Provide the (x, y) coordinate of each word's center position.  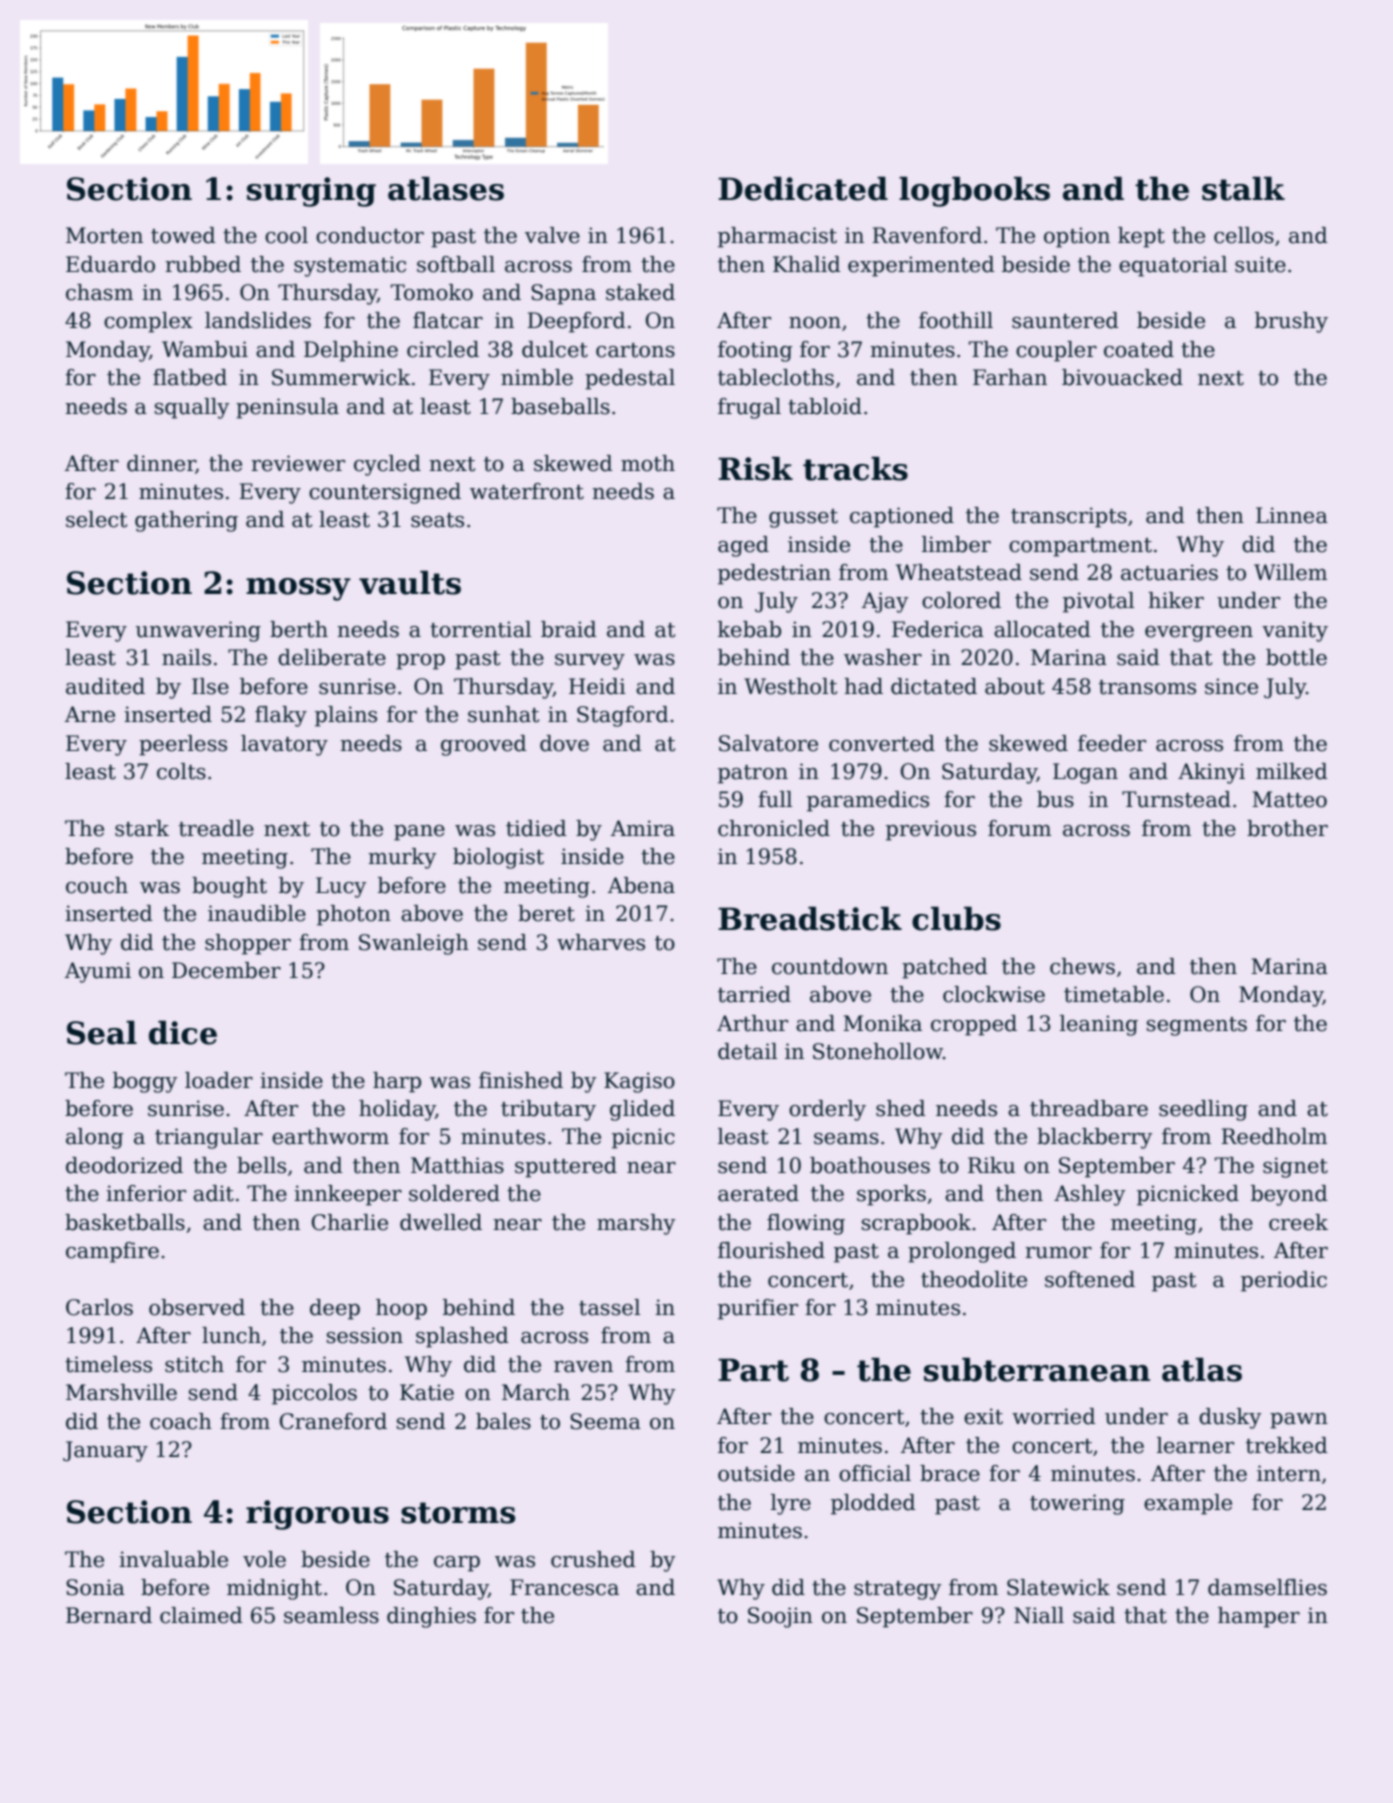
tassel (609, 1307)
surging (311, 192)
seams (846, 1139)
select (96, 519)
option (1077, 237)
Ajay (885, 602)
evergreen (1199, 634)
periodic (1284, 1281)
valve (552, 235)
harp (397, 1082)
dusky (1230, 1418)
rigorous (317, 1515)
